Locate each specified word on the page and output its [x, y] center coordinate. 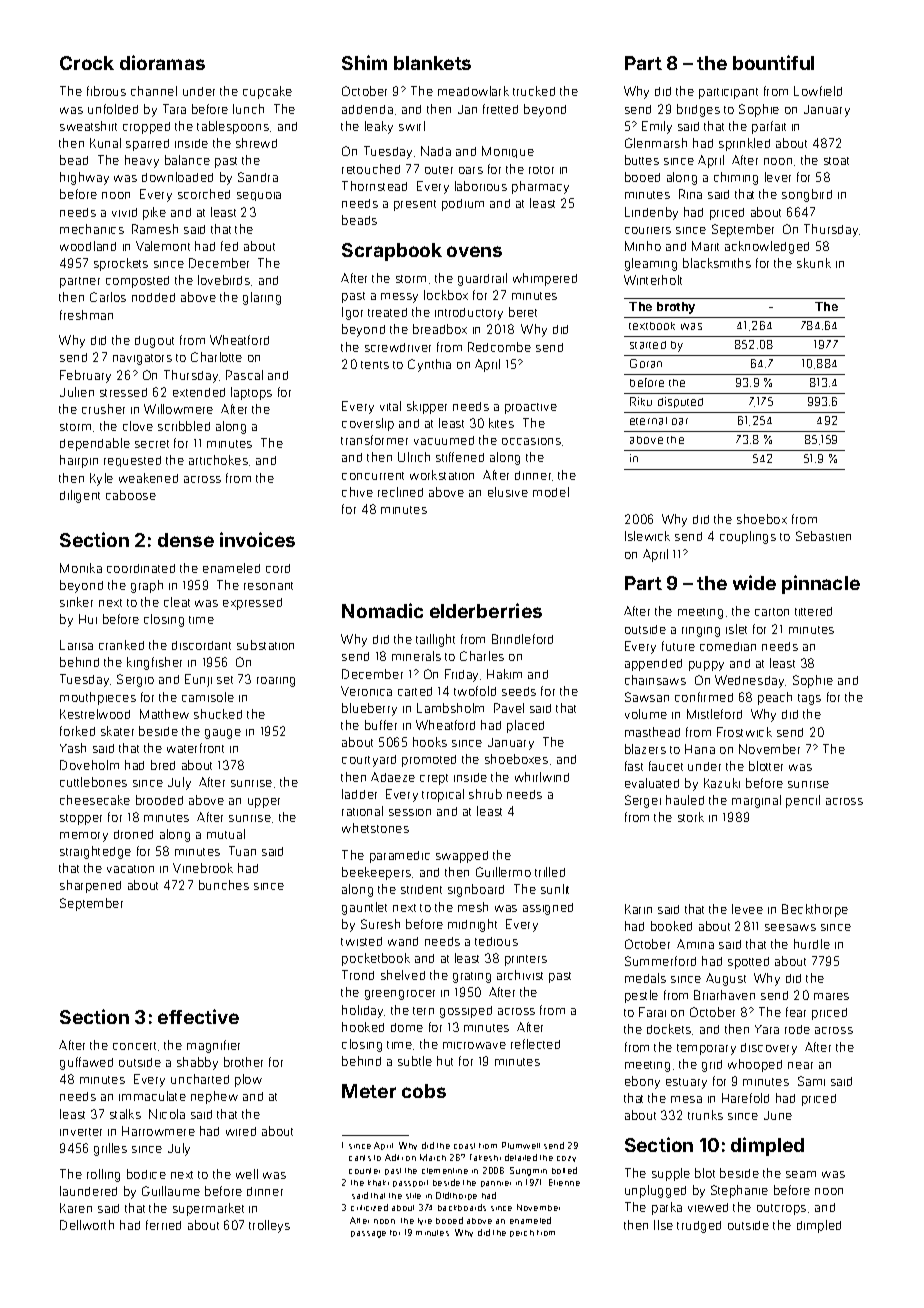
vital [390, 406]
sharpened [90, 886]
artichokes [218, 460]
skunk [814, 263]
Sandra [258, 177]
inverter [81, 1132]
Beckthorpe [815, 910]
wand [403, 941]
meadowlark [473, 91]
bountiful [773, 62]
